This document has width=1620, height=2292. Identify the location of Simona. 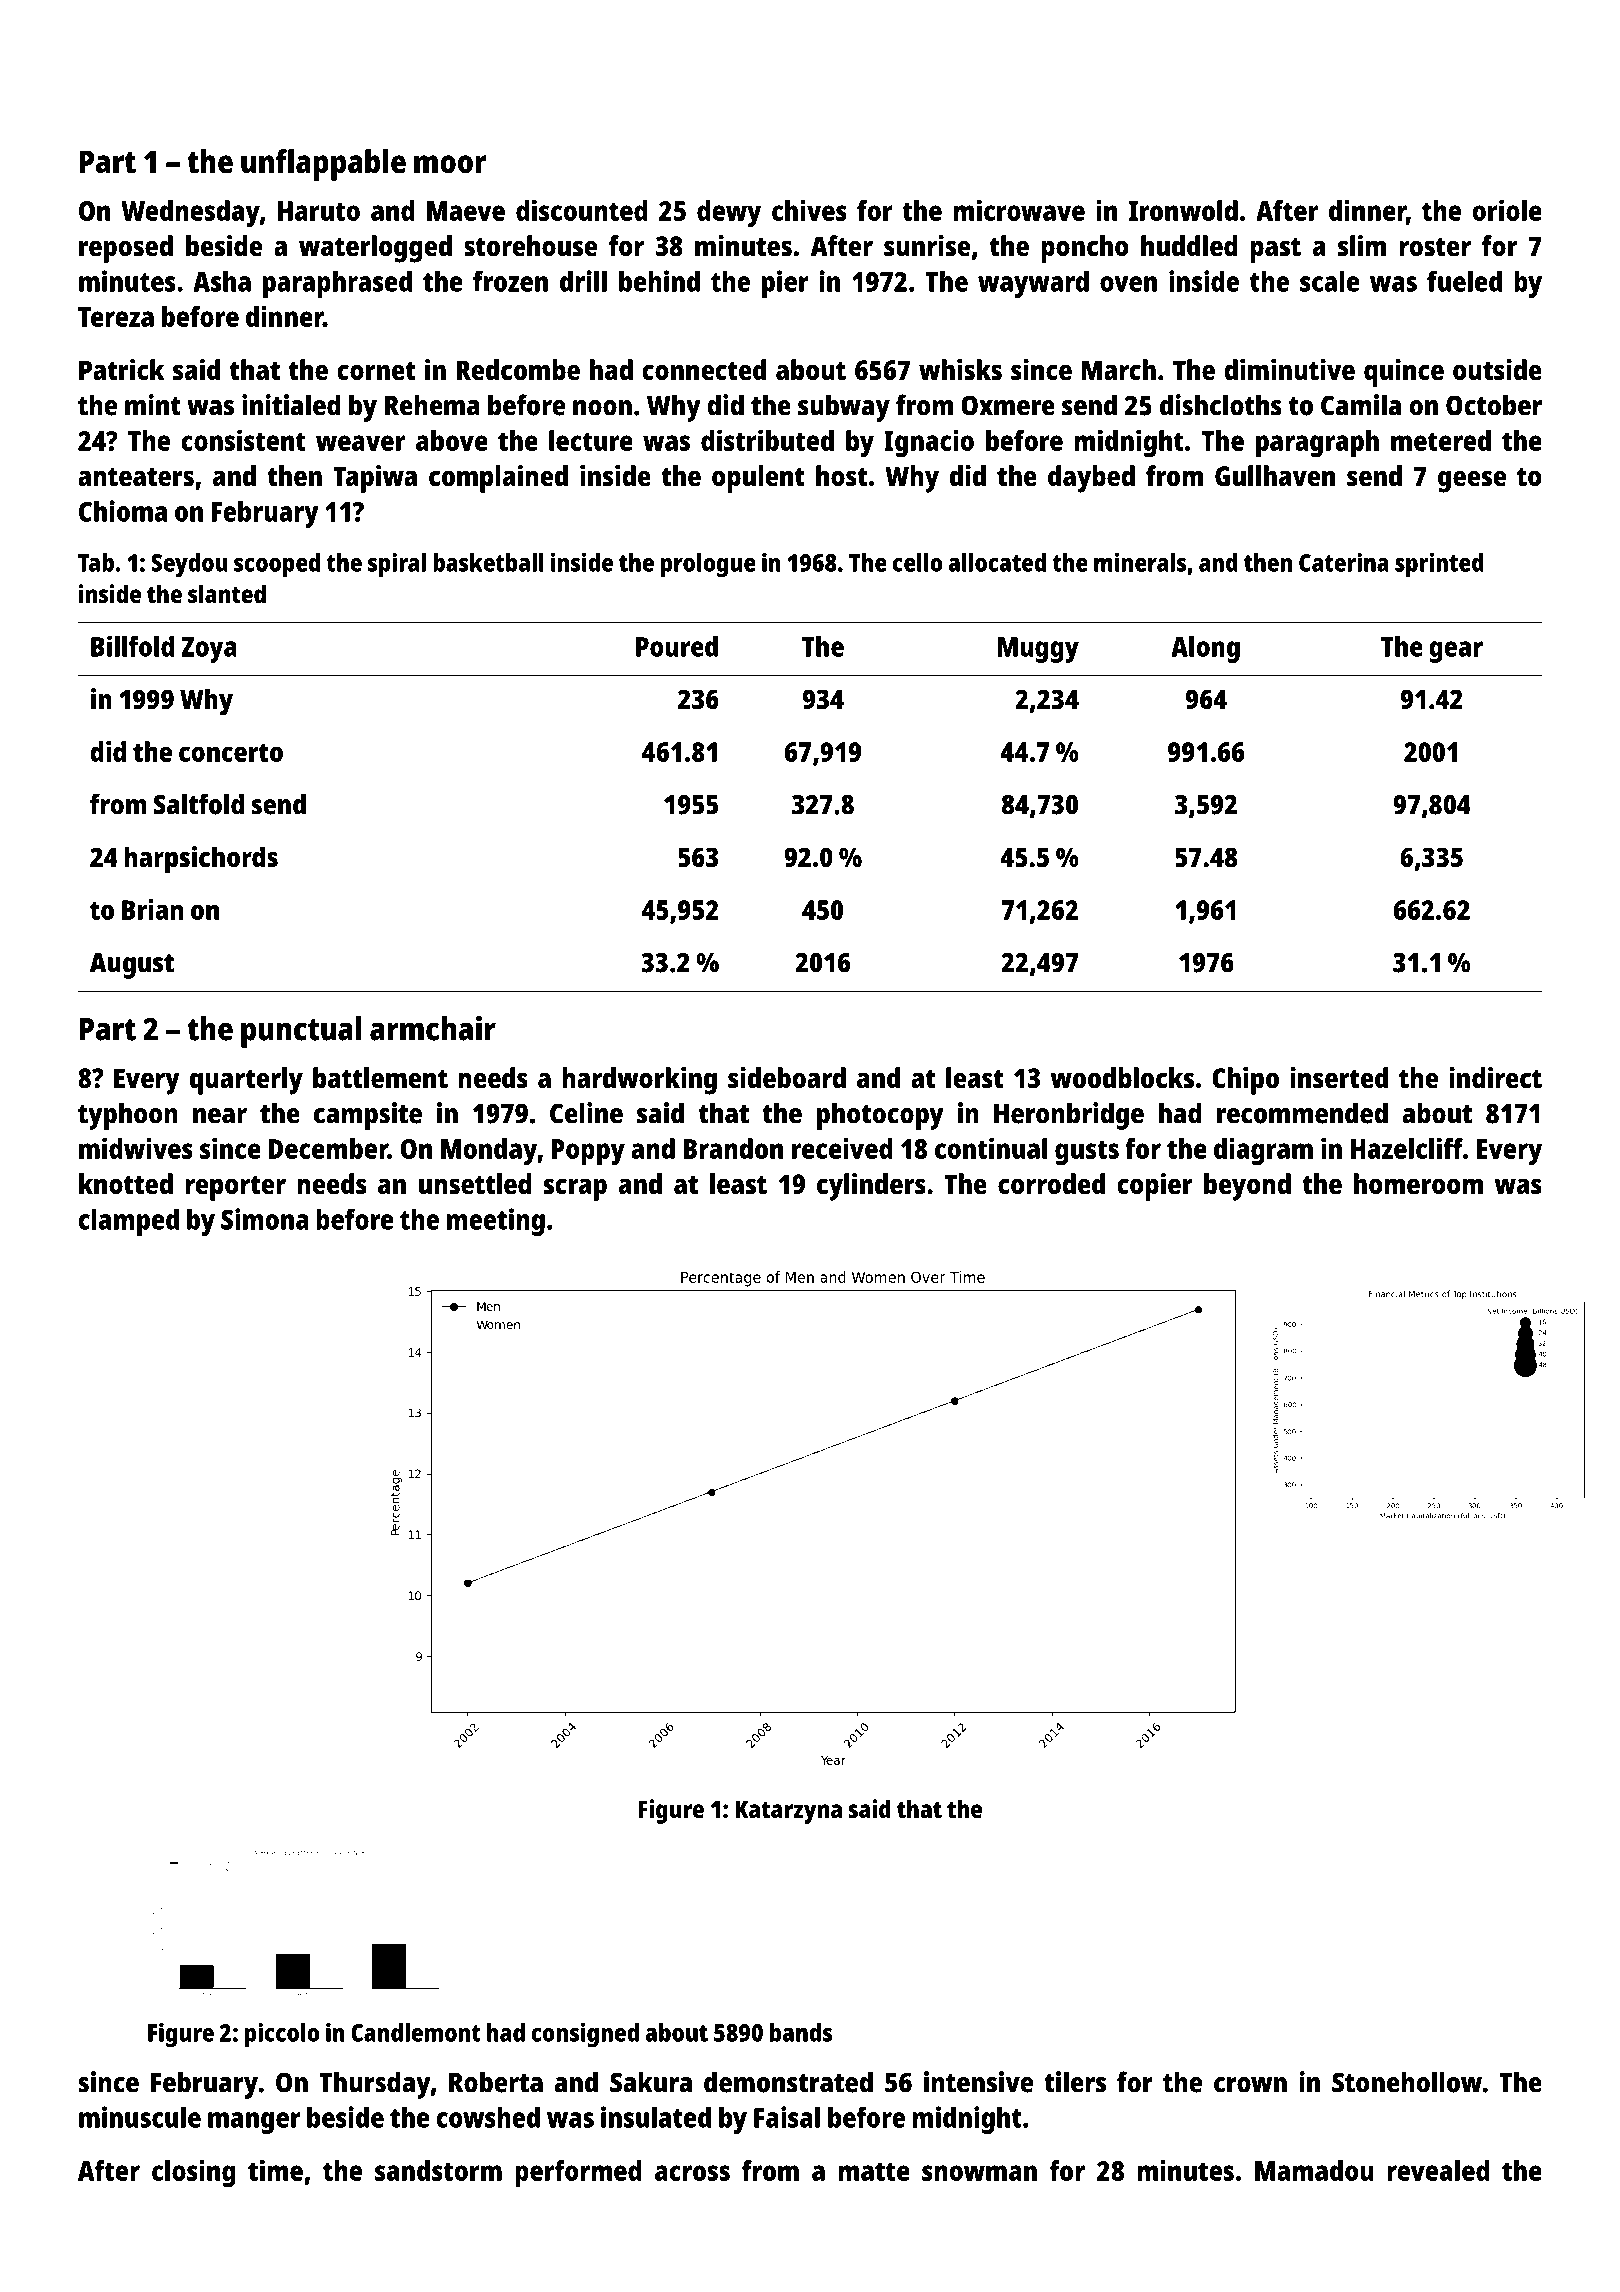
(265, 1219).
